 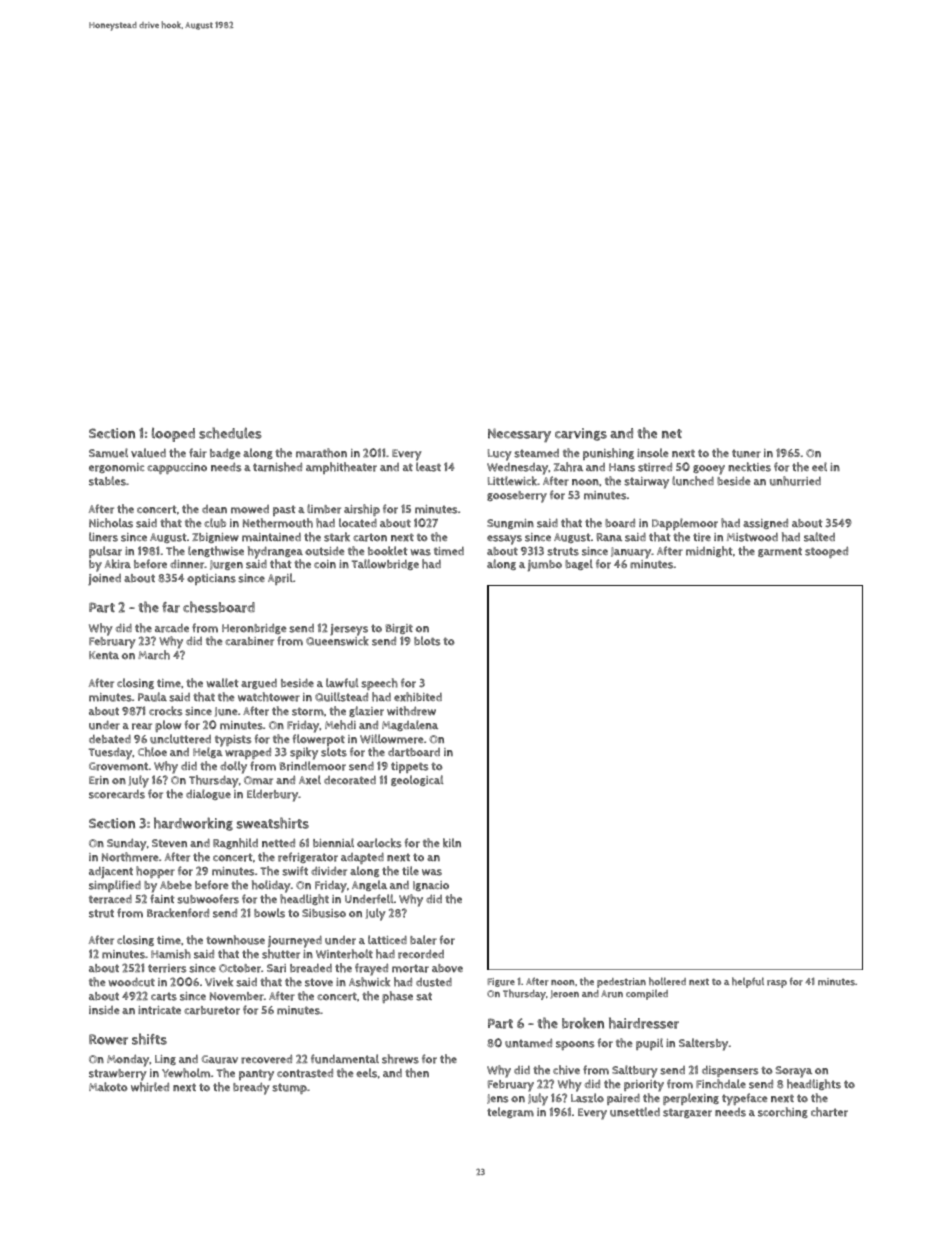 What do you see at coordinates (579, 564) in the screenshot?
I see `bagel` at bounding box center [579, 564].
